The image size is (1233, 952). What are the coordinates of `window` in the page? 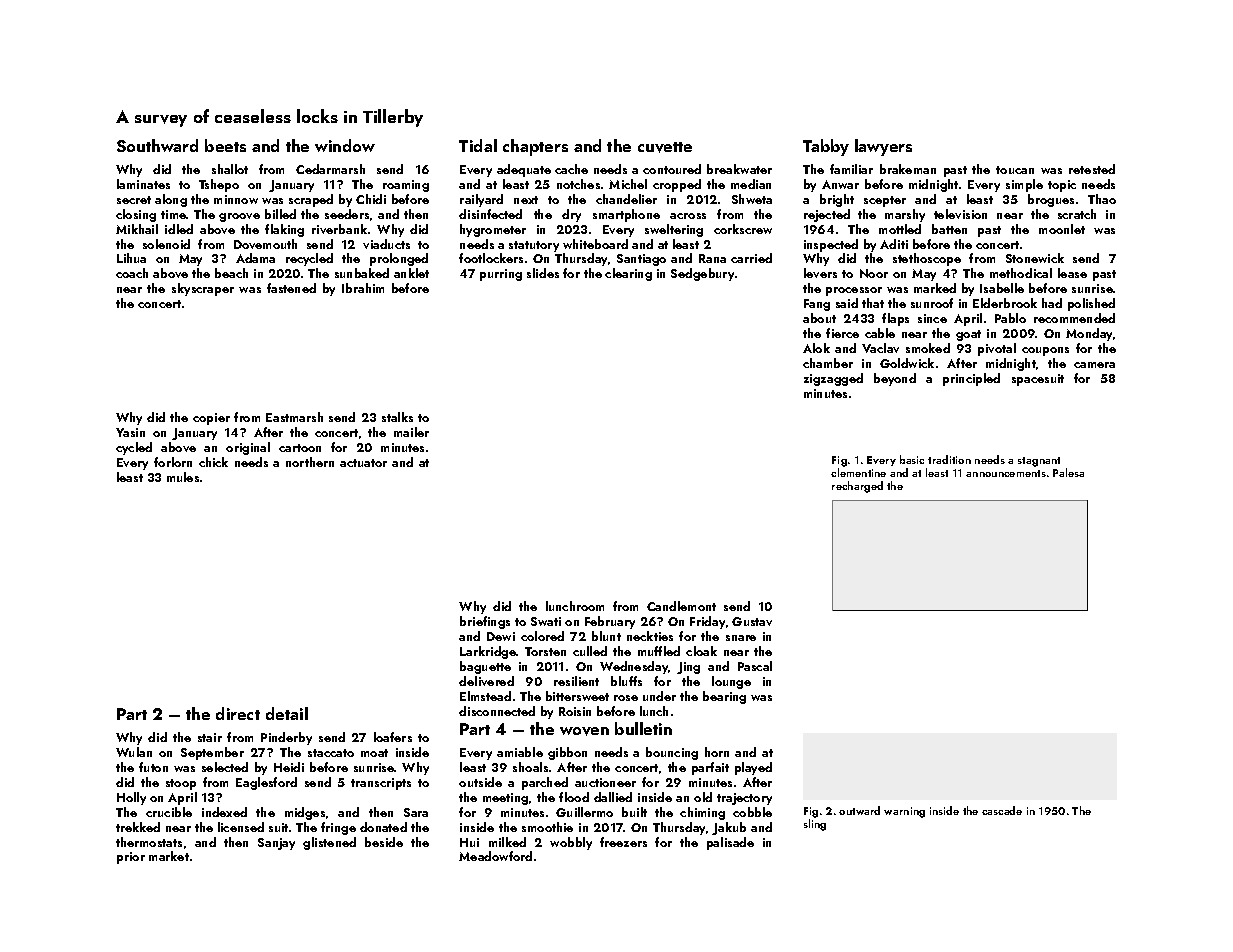 It's located at (345, 145).
